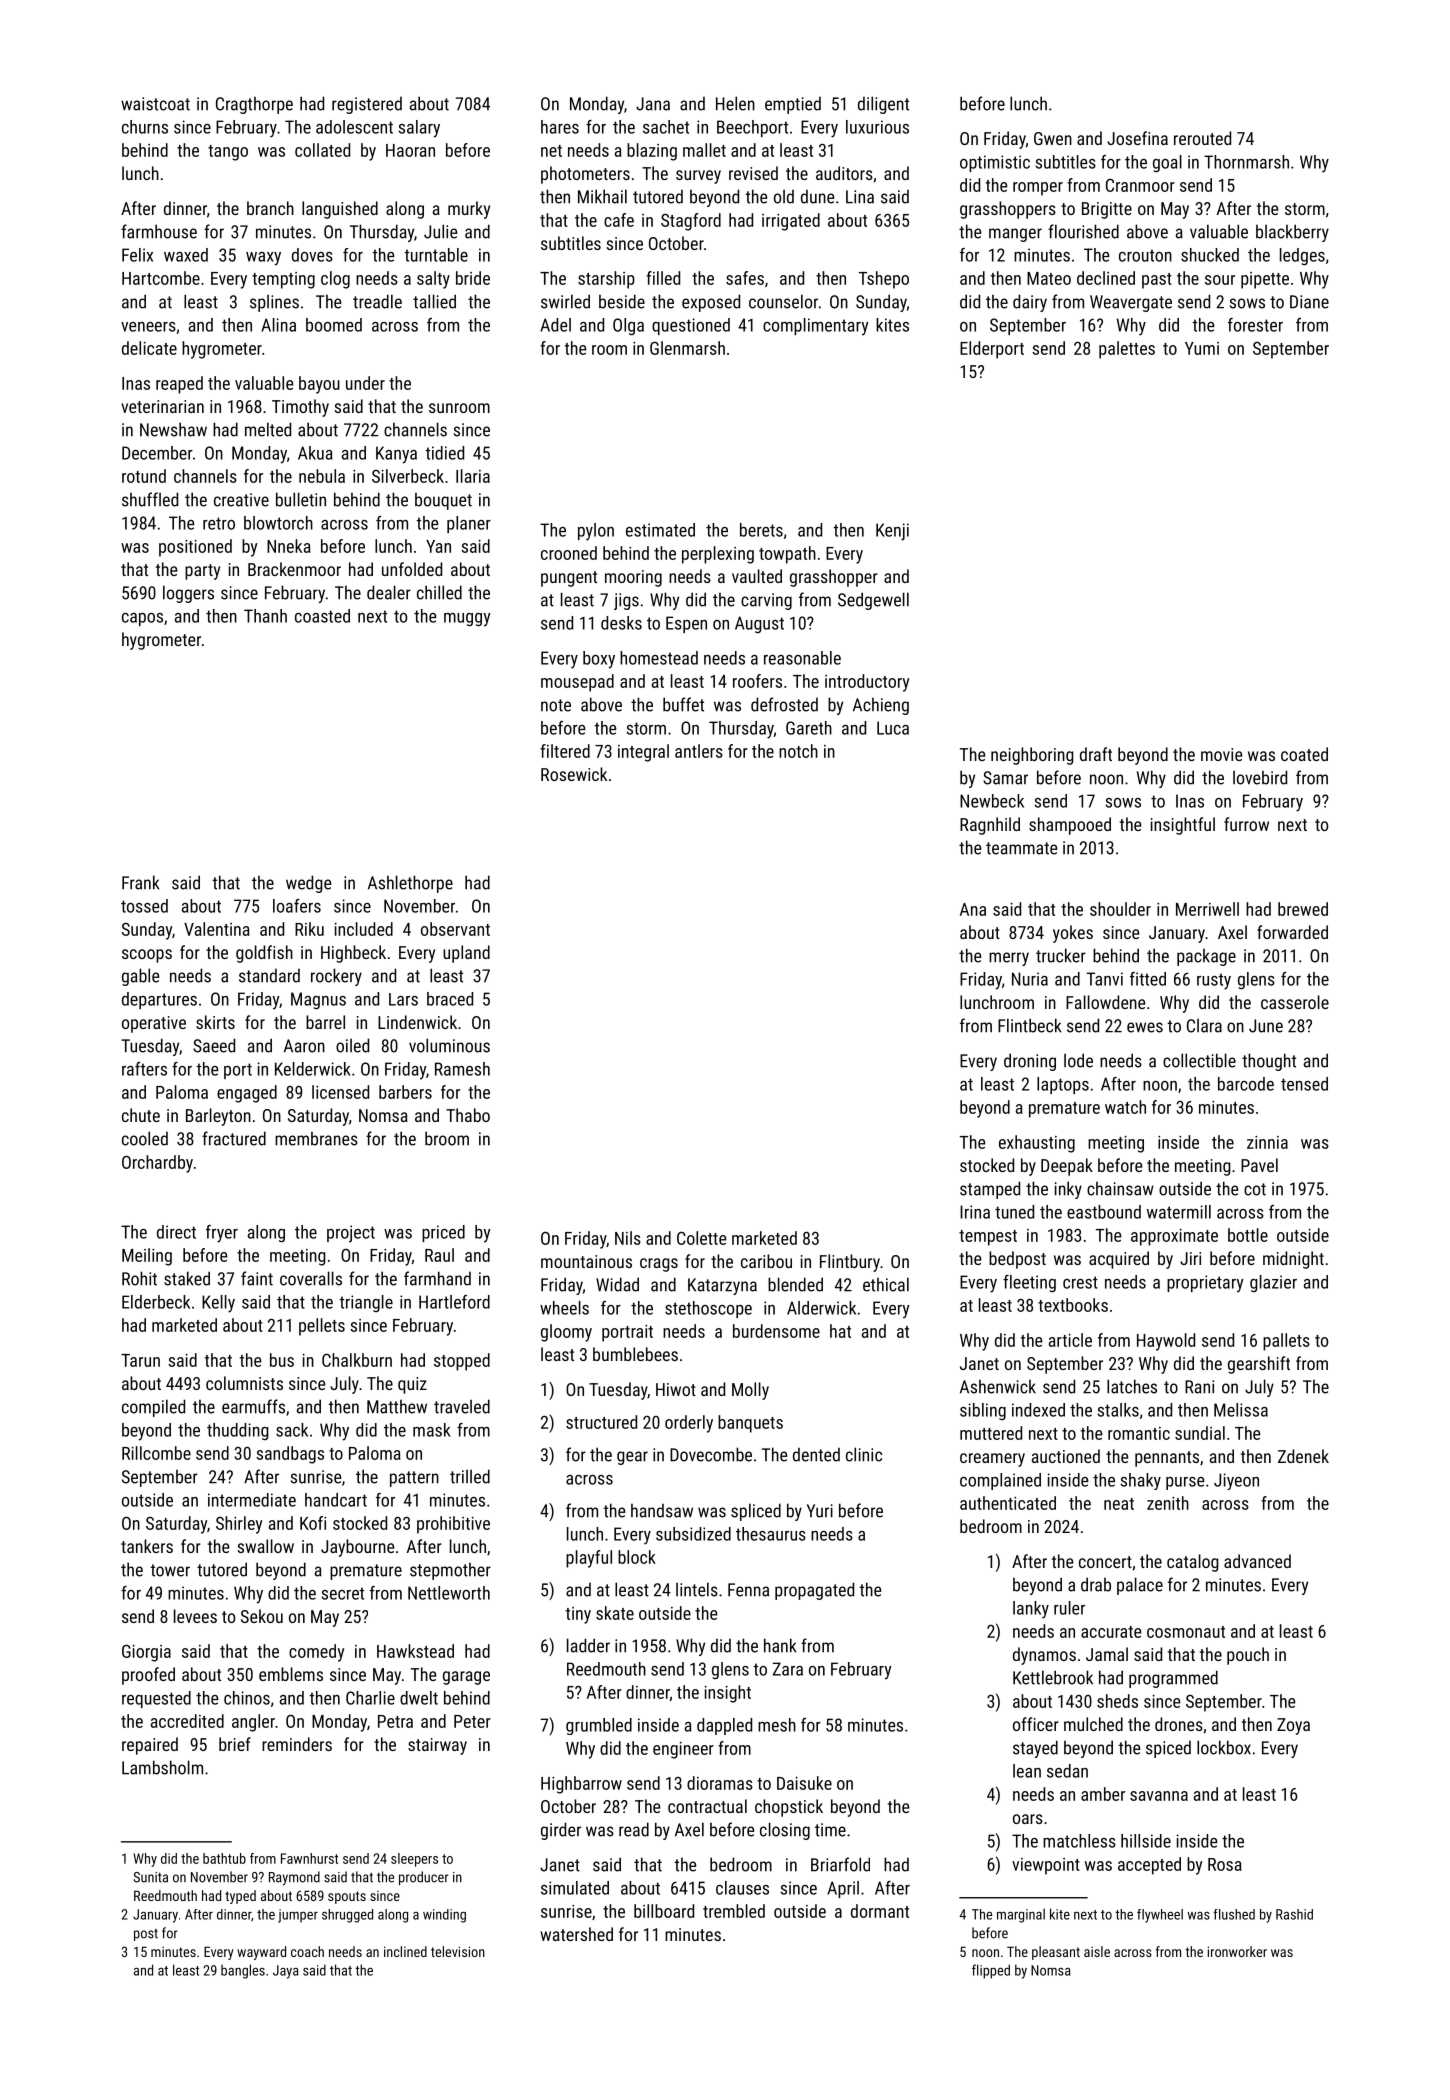 This screenshot has width=1450, height=2100. I want to click on Deepak, so click(1067, 1167).
